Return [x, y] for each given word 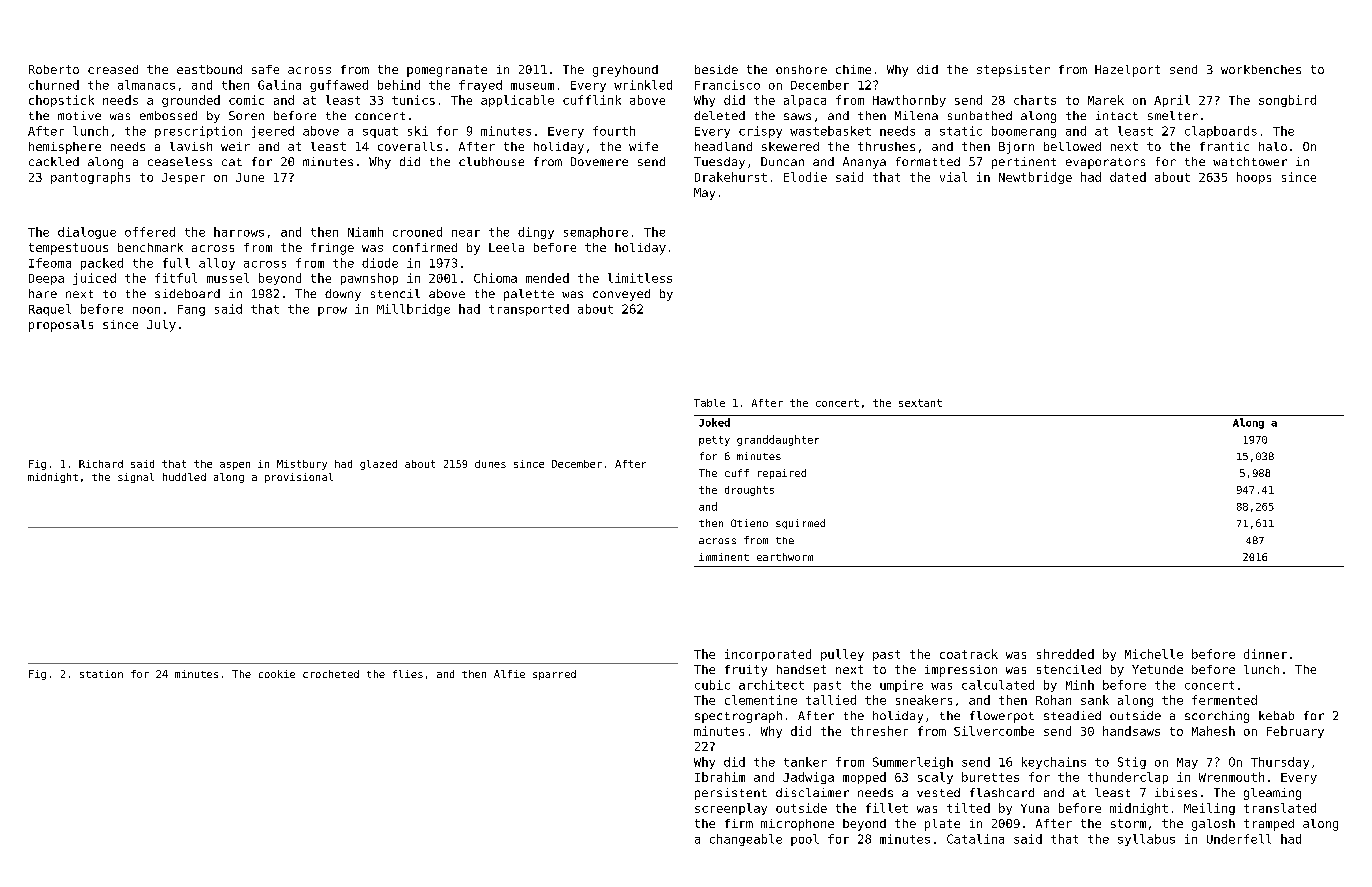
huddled [184, 477]
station [101, 674]
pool [805, 840]
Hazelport [1127, 71]
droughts [749, 491]
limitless [640, 278]
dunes [490, 464]
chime [853, 69]
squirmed [800, 524]
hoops [1254, 178]
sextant [920, 403]
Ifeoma [50, 263]
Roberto [54, 69]
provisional [299, 478]
